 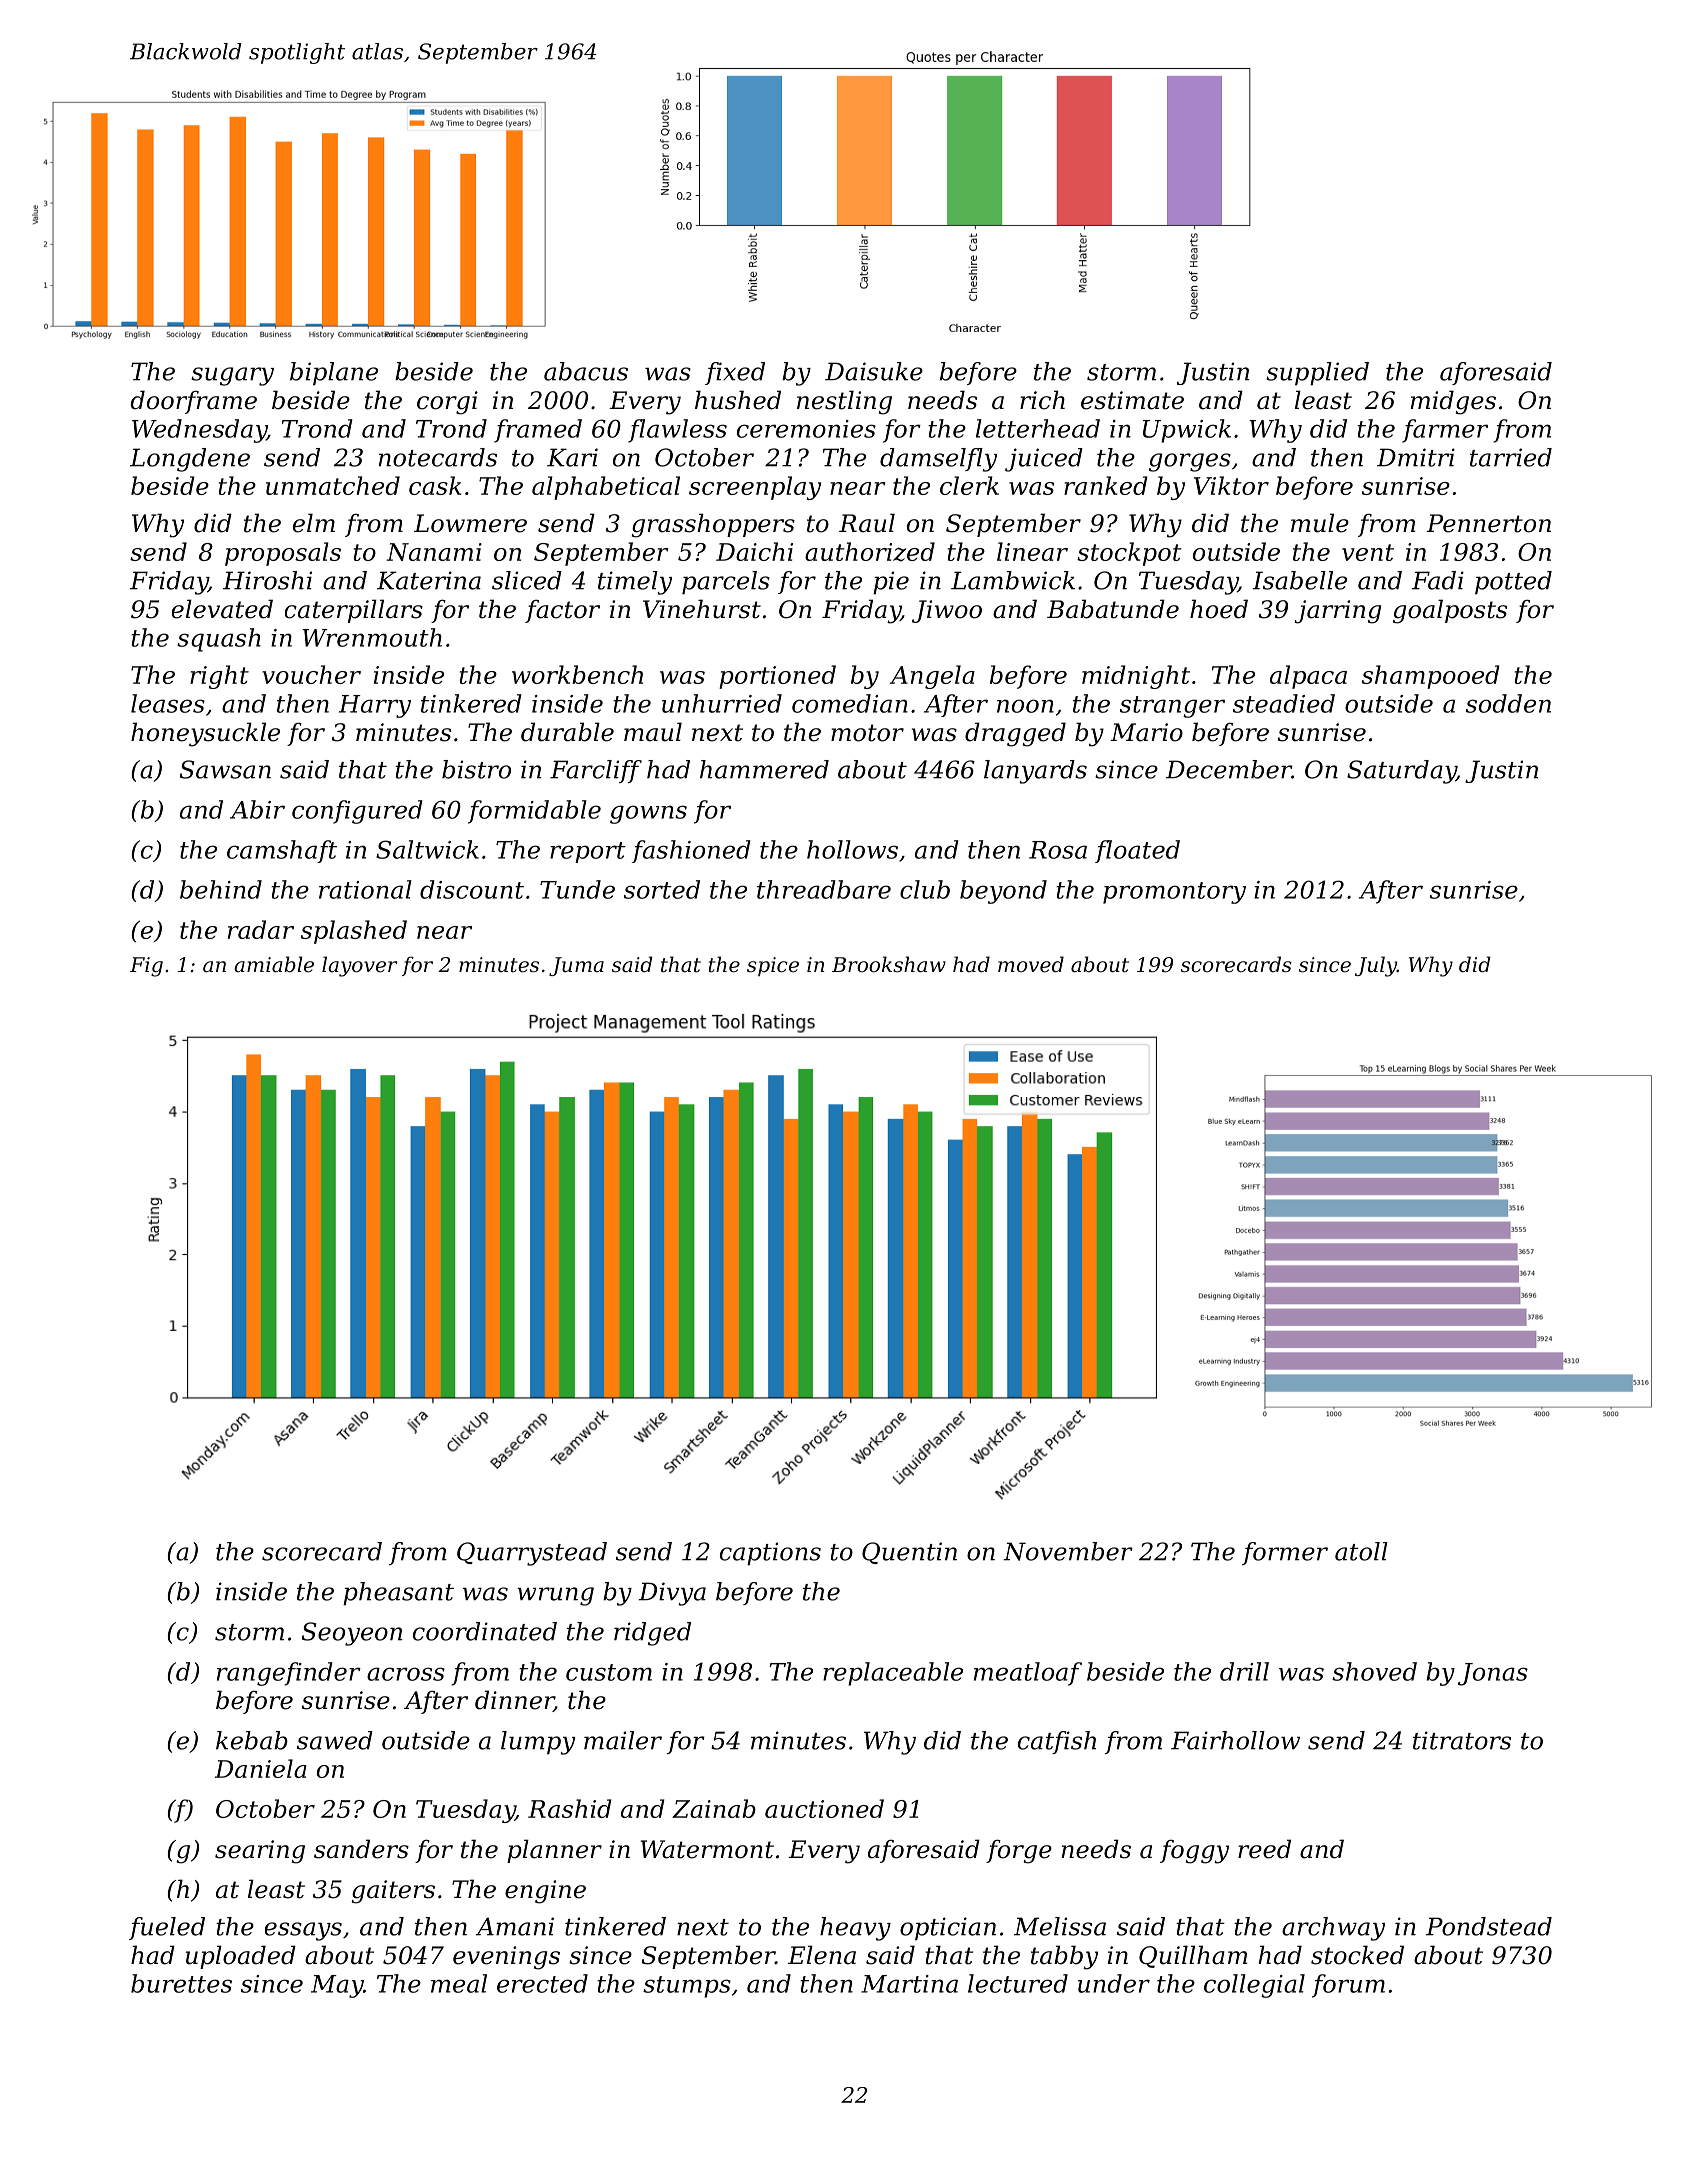 What do you see at coordinates (1285, 1553) in the screenshot?
I see `former` at bounding box center [1285, 1553].
